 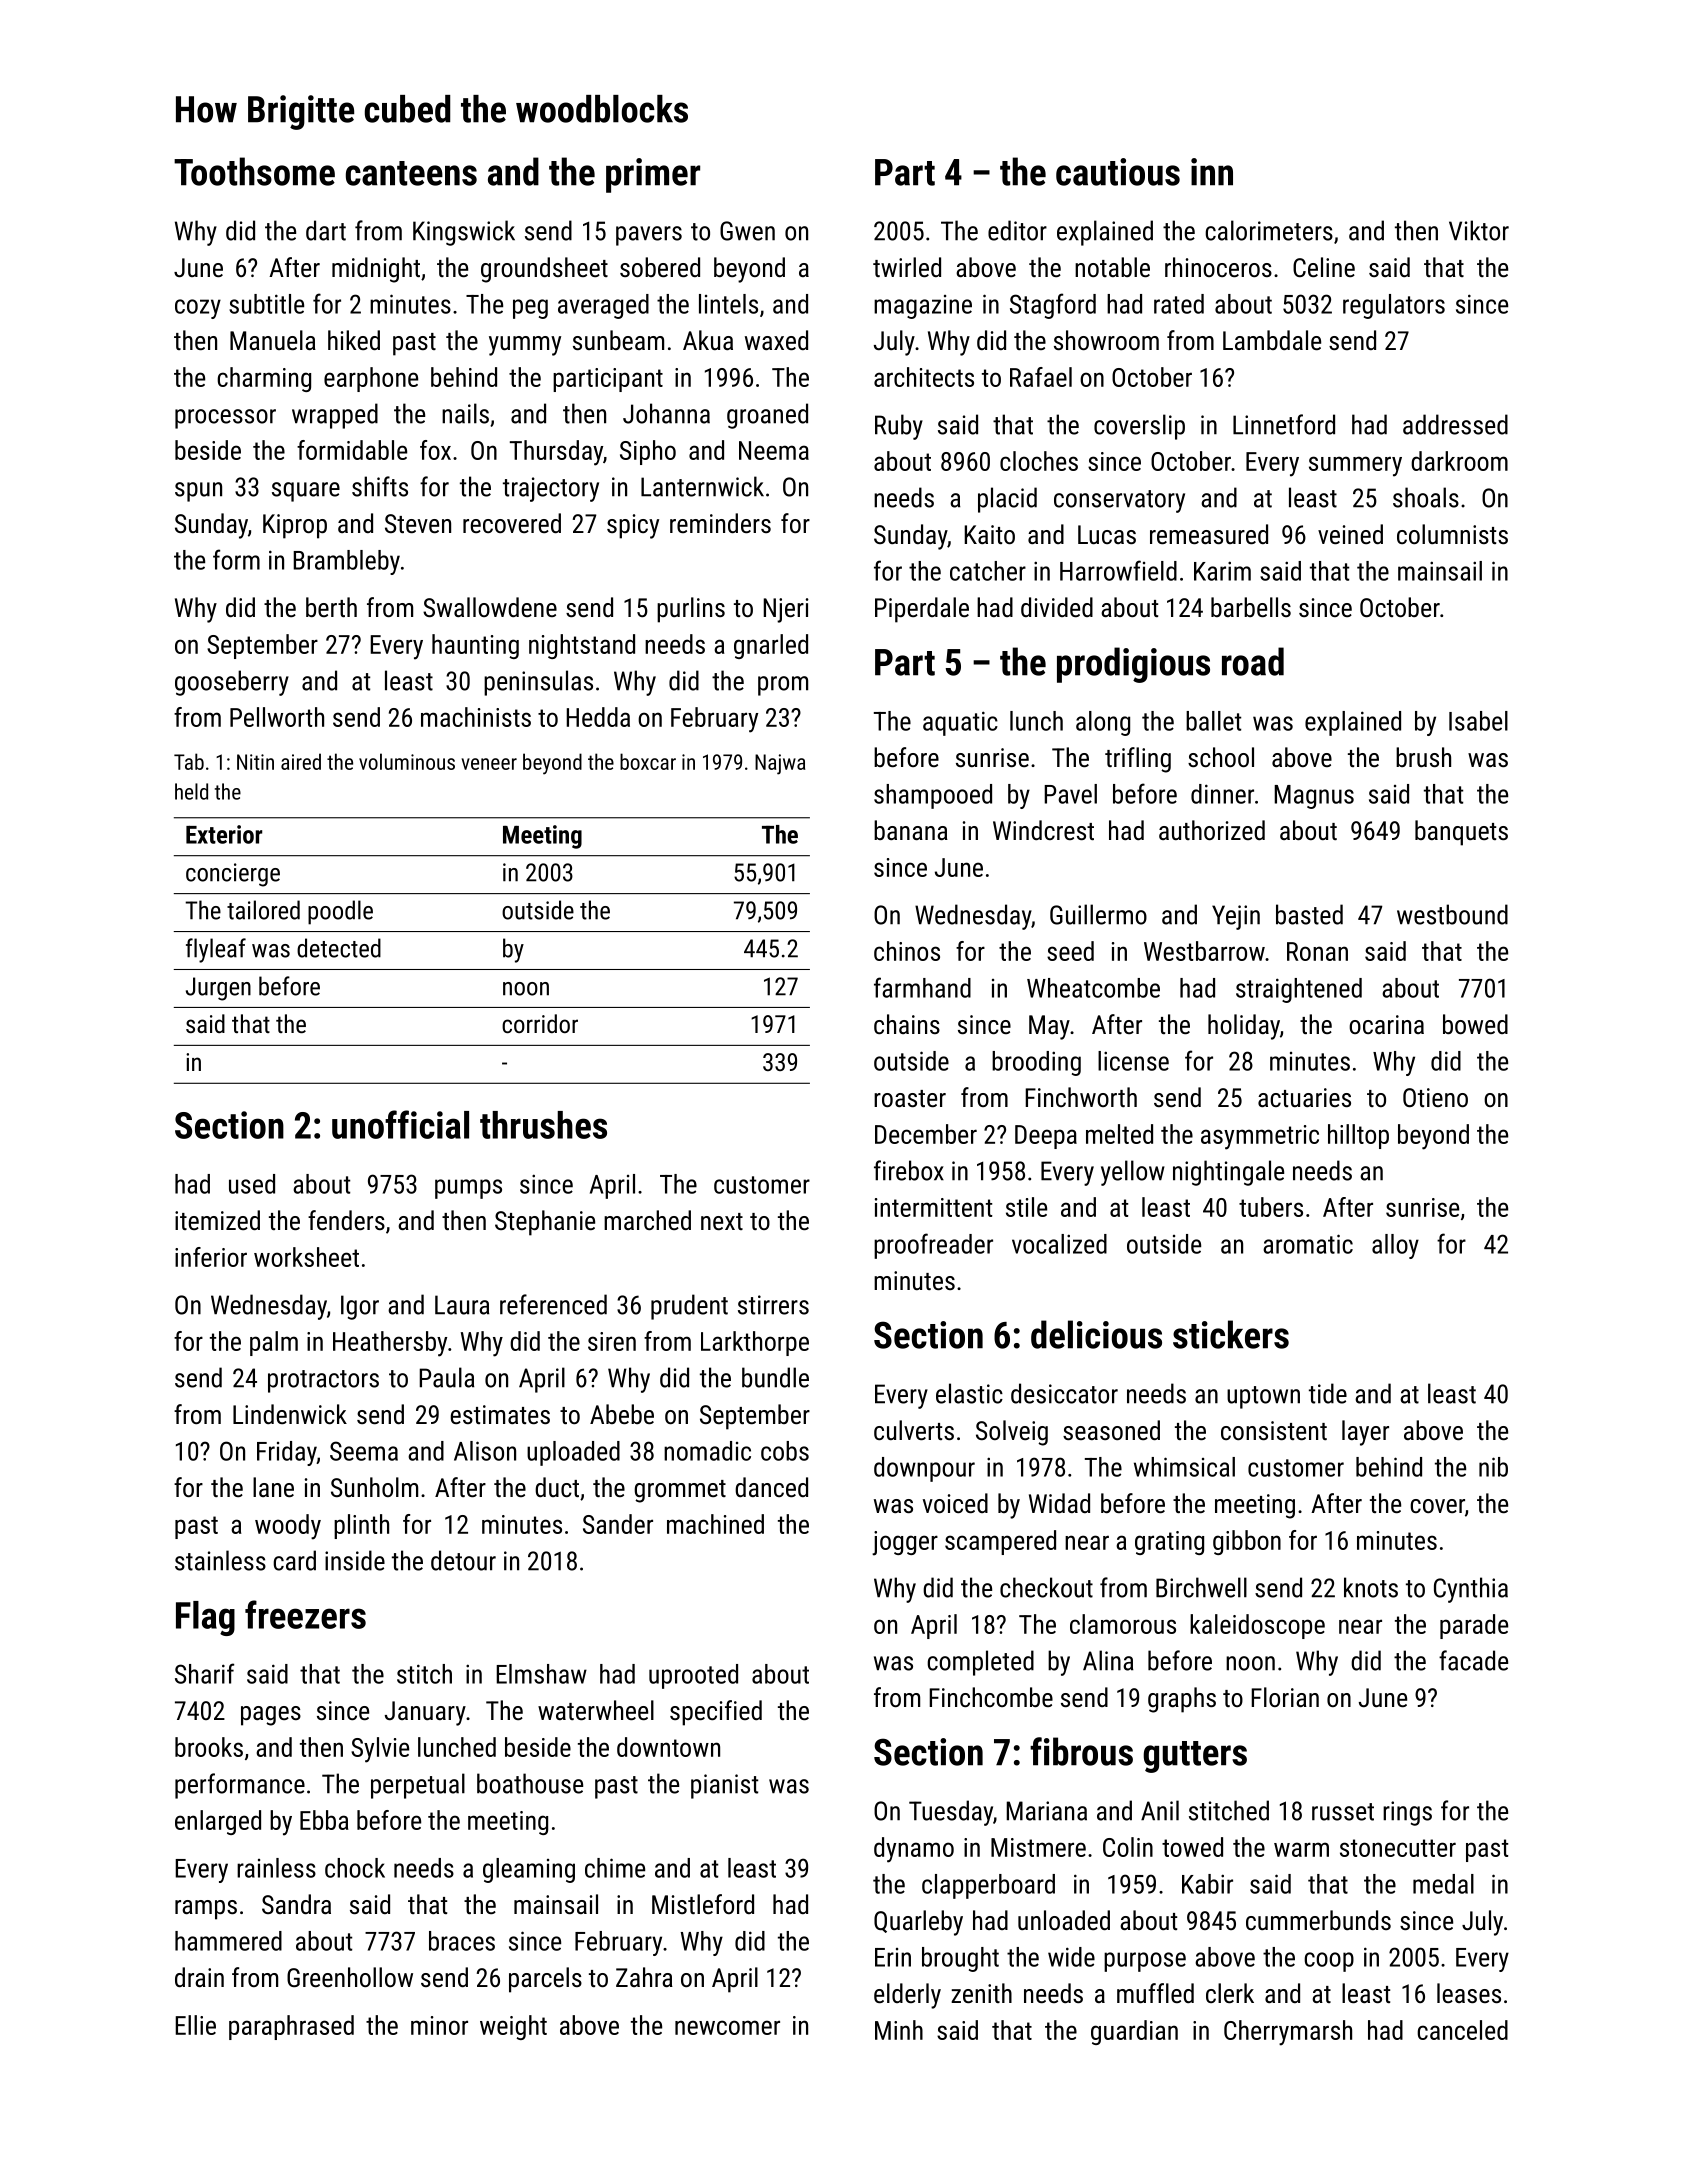 What do you see at coordinates (922, 610) in the screenshot?
I see `Piperdale` at bounding box center [922, 610].
